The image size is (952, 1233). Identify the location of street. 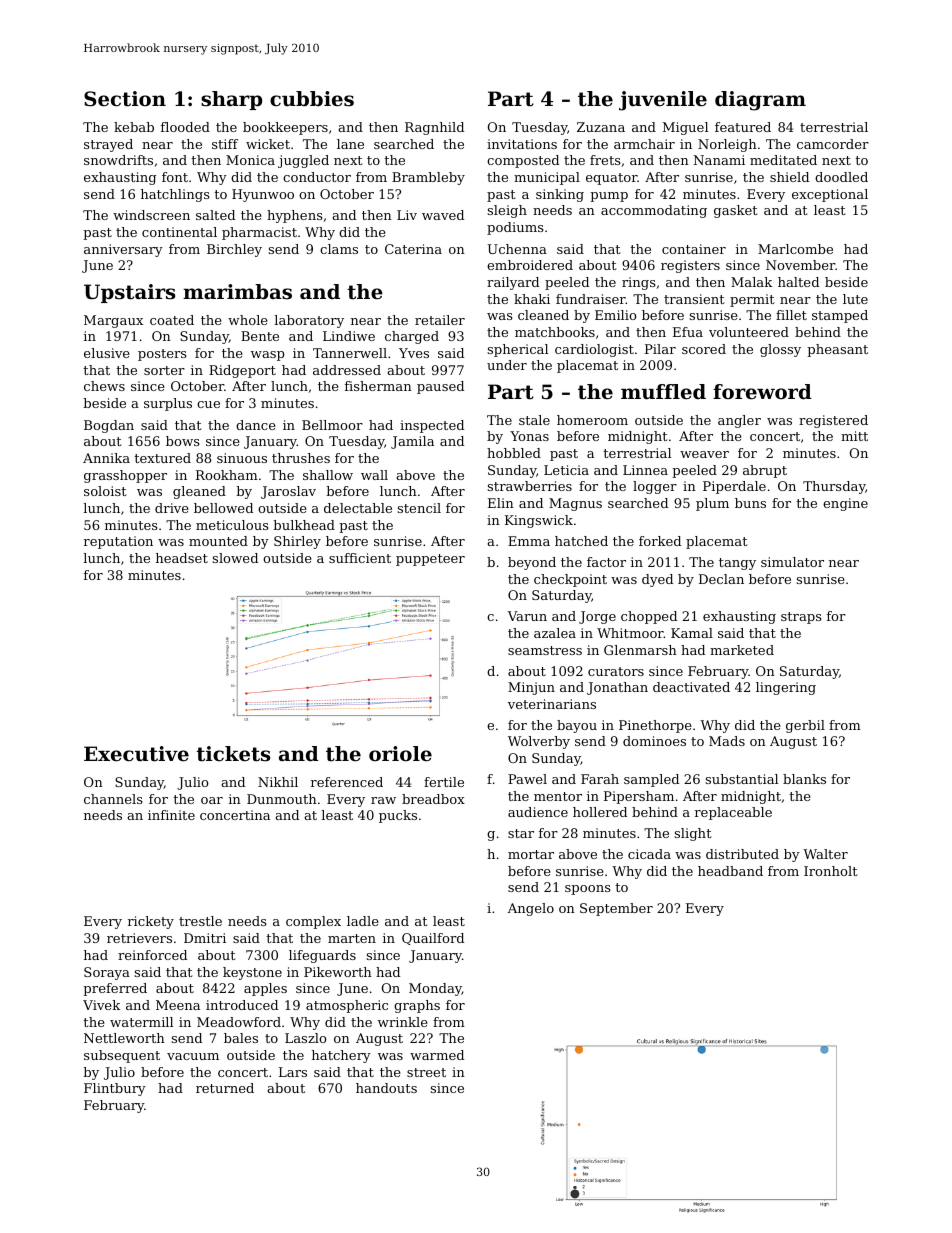
(426, 1072).
